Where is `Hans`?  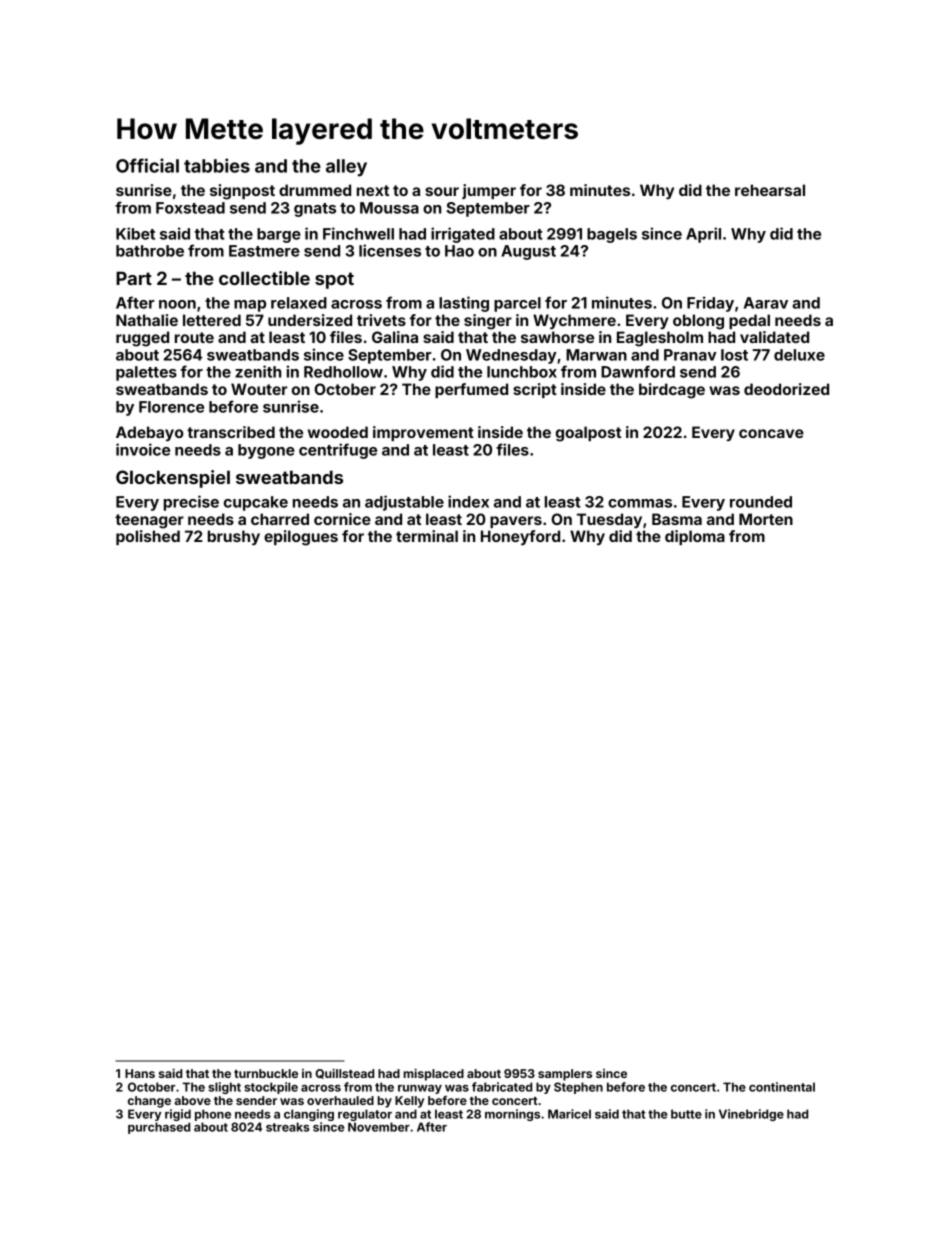
Hans is located at coordinates (140, 1073).
